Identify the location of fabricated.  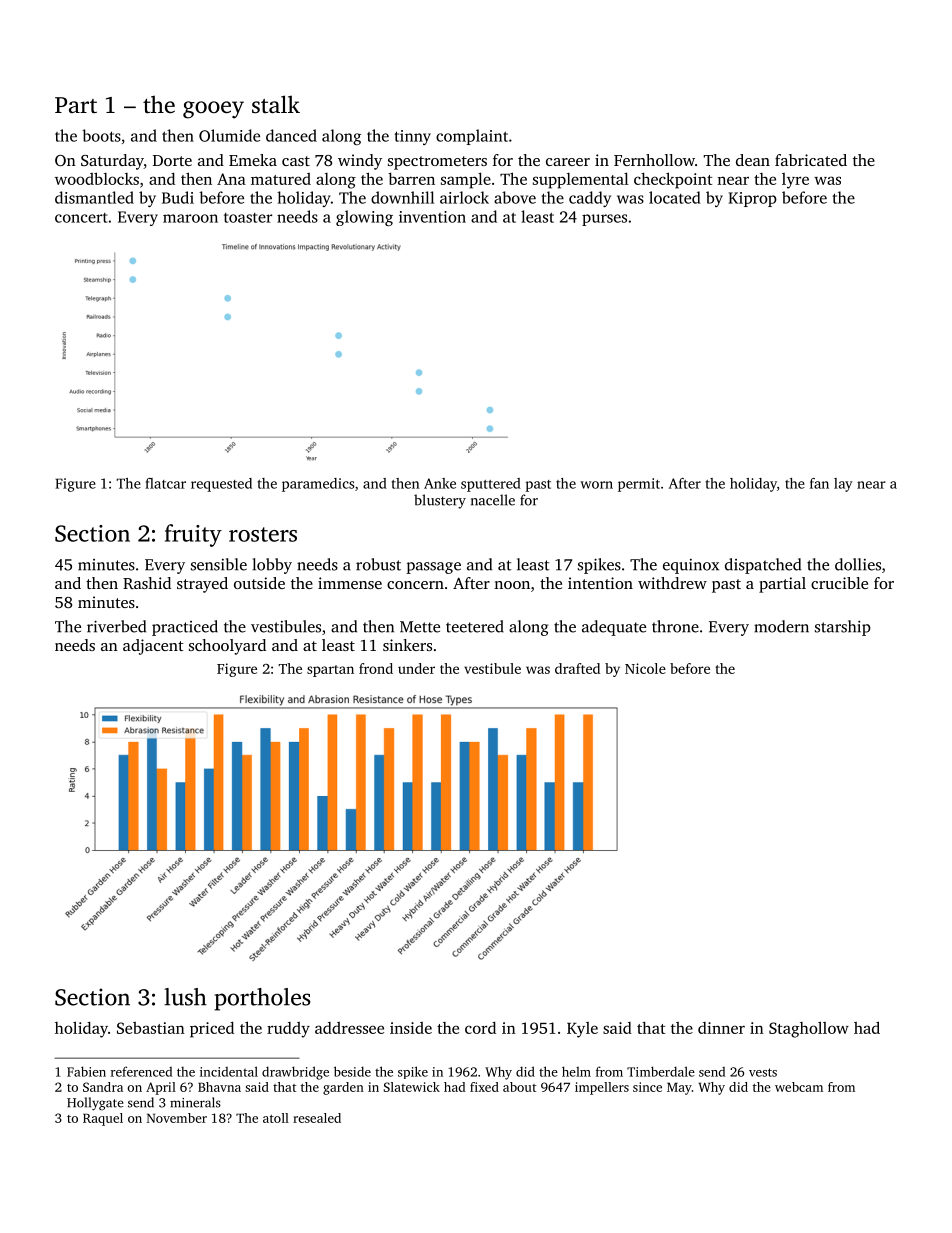
(811, 160).
